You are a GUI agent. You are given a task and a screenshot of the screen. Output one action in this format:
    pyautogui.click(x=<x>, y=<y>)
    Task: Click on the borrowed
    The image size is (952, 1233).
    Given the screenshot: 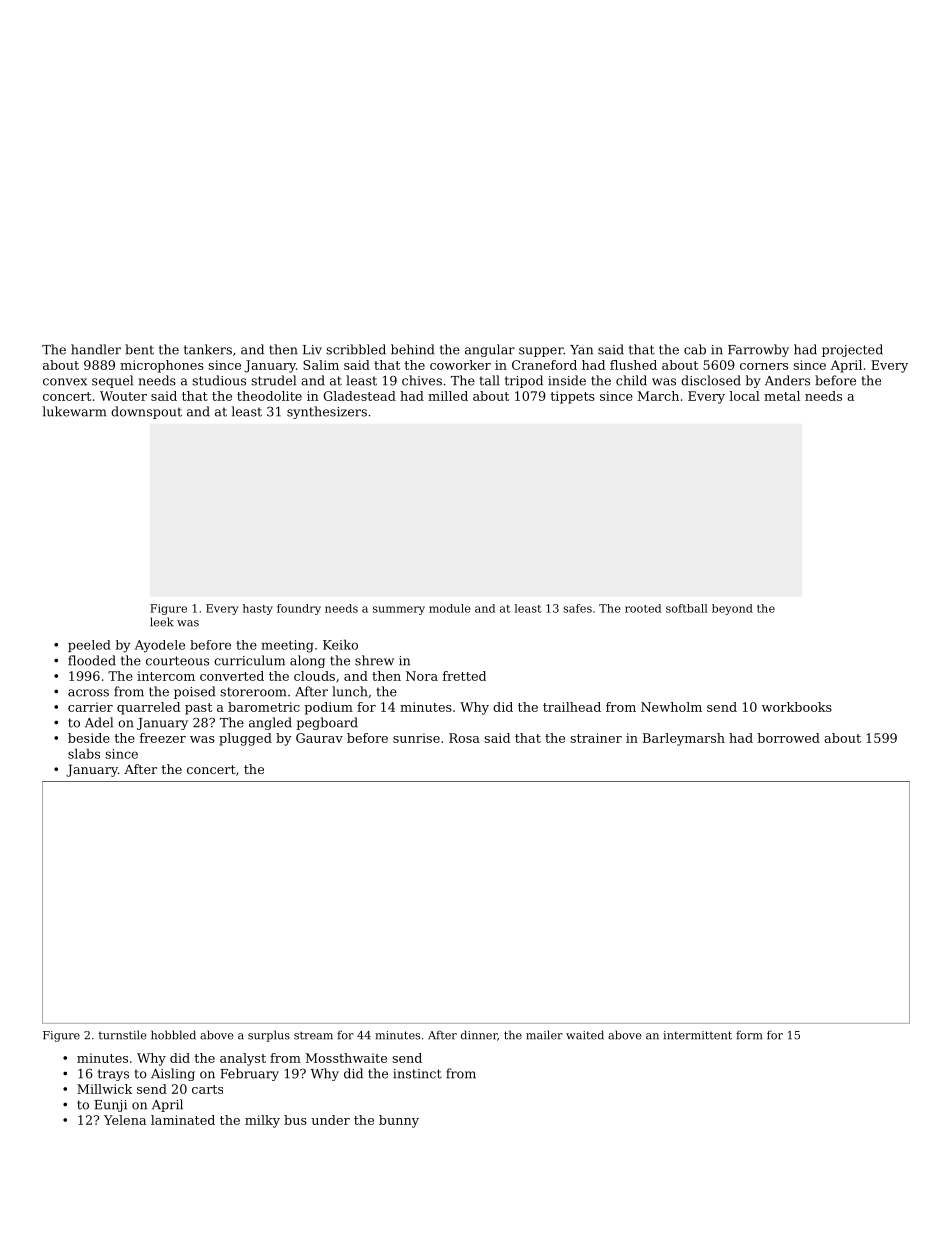 What is the action you would take?
    pyautogui.click(x=788, y=738)
